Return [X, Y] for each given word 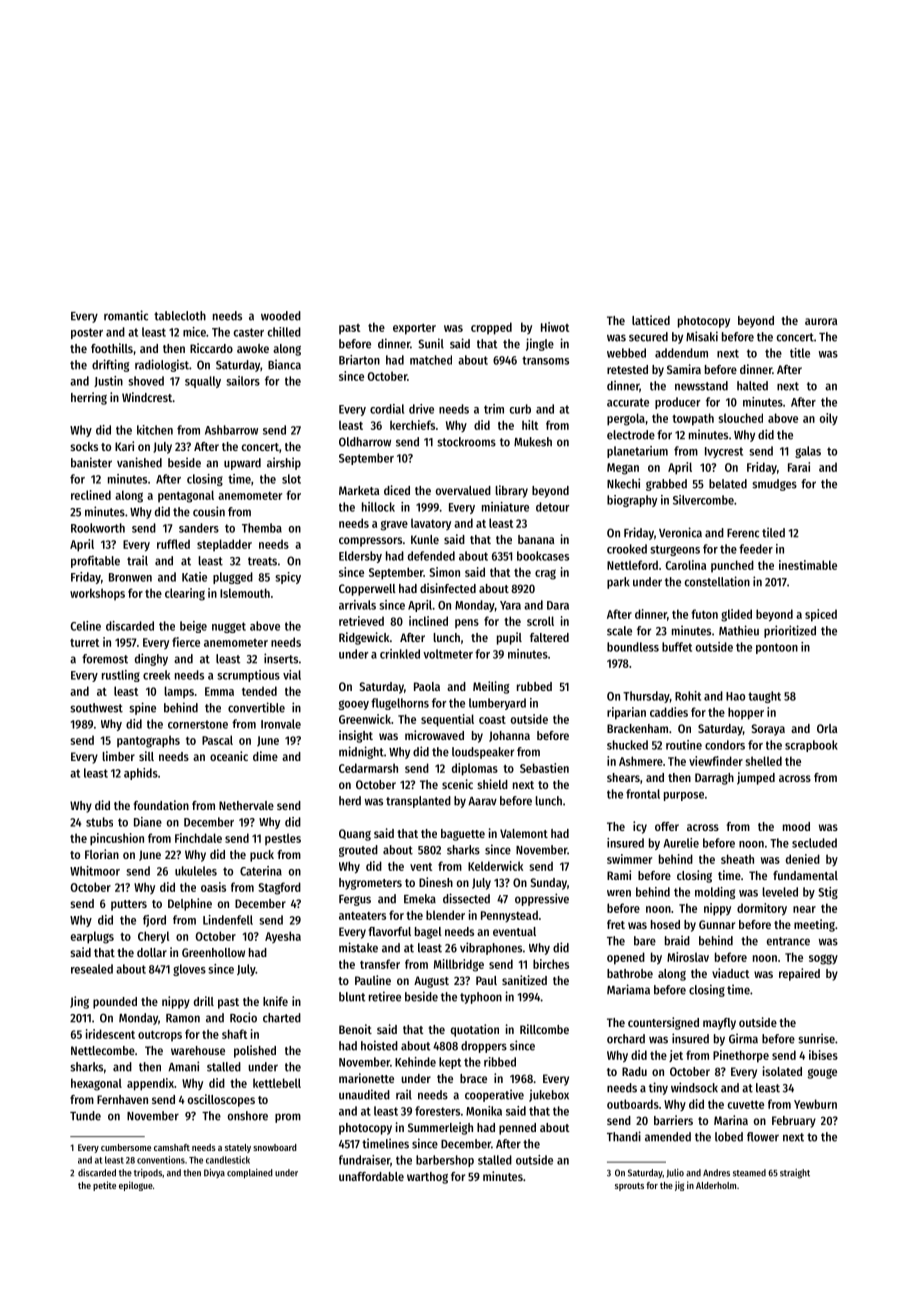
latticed [651, 320]
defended [431, 556]
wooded [281, 316]
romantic [126, 315]
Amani [183, 1066]
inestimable [808, 565]
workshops [97, 594]
